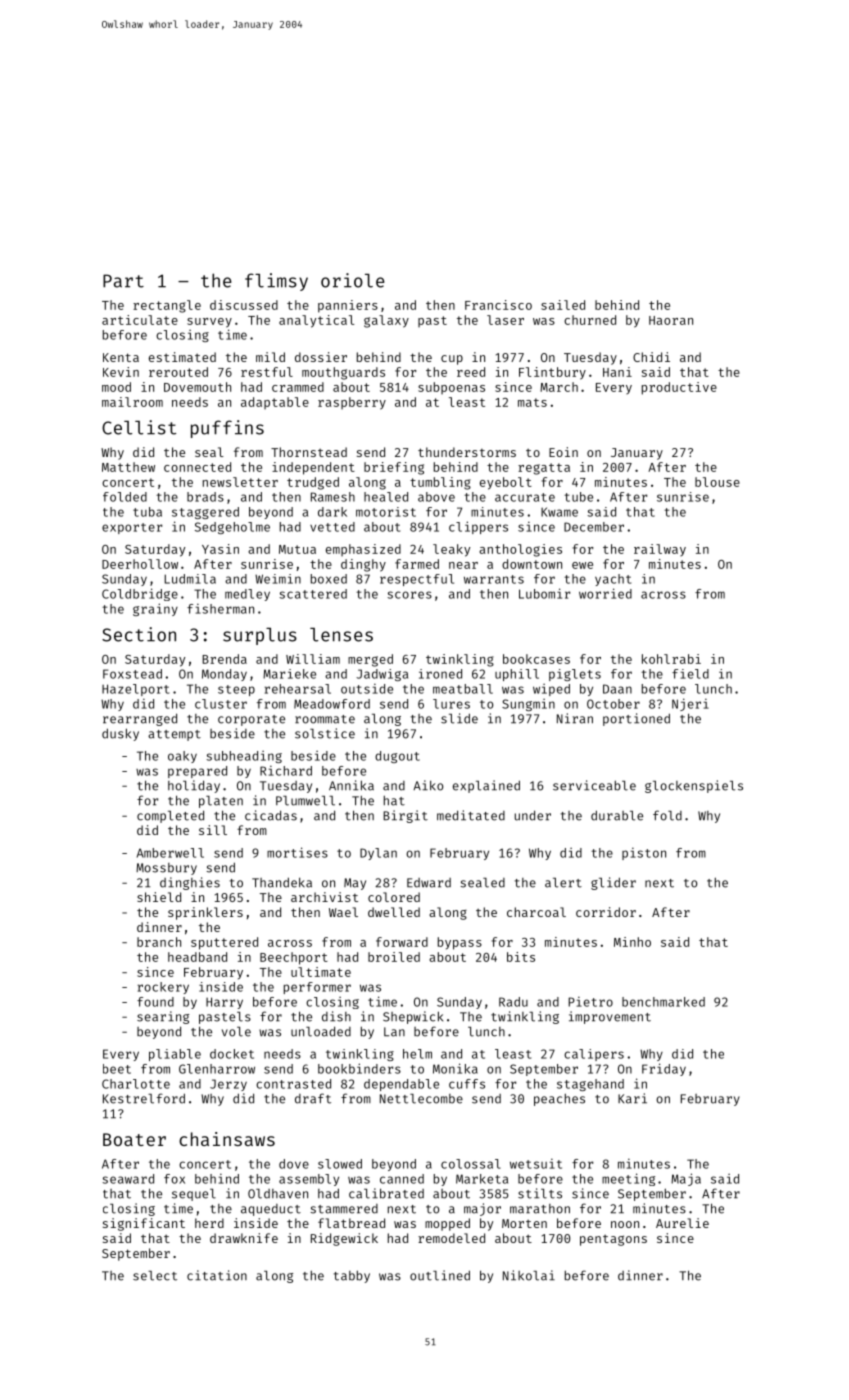 The image size is (849, 1400). What do you see at coordinates (294, 958) in the screenshot?
I see `Beechport` at bounding box center [294, 958].
